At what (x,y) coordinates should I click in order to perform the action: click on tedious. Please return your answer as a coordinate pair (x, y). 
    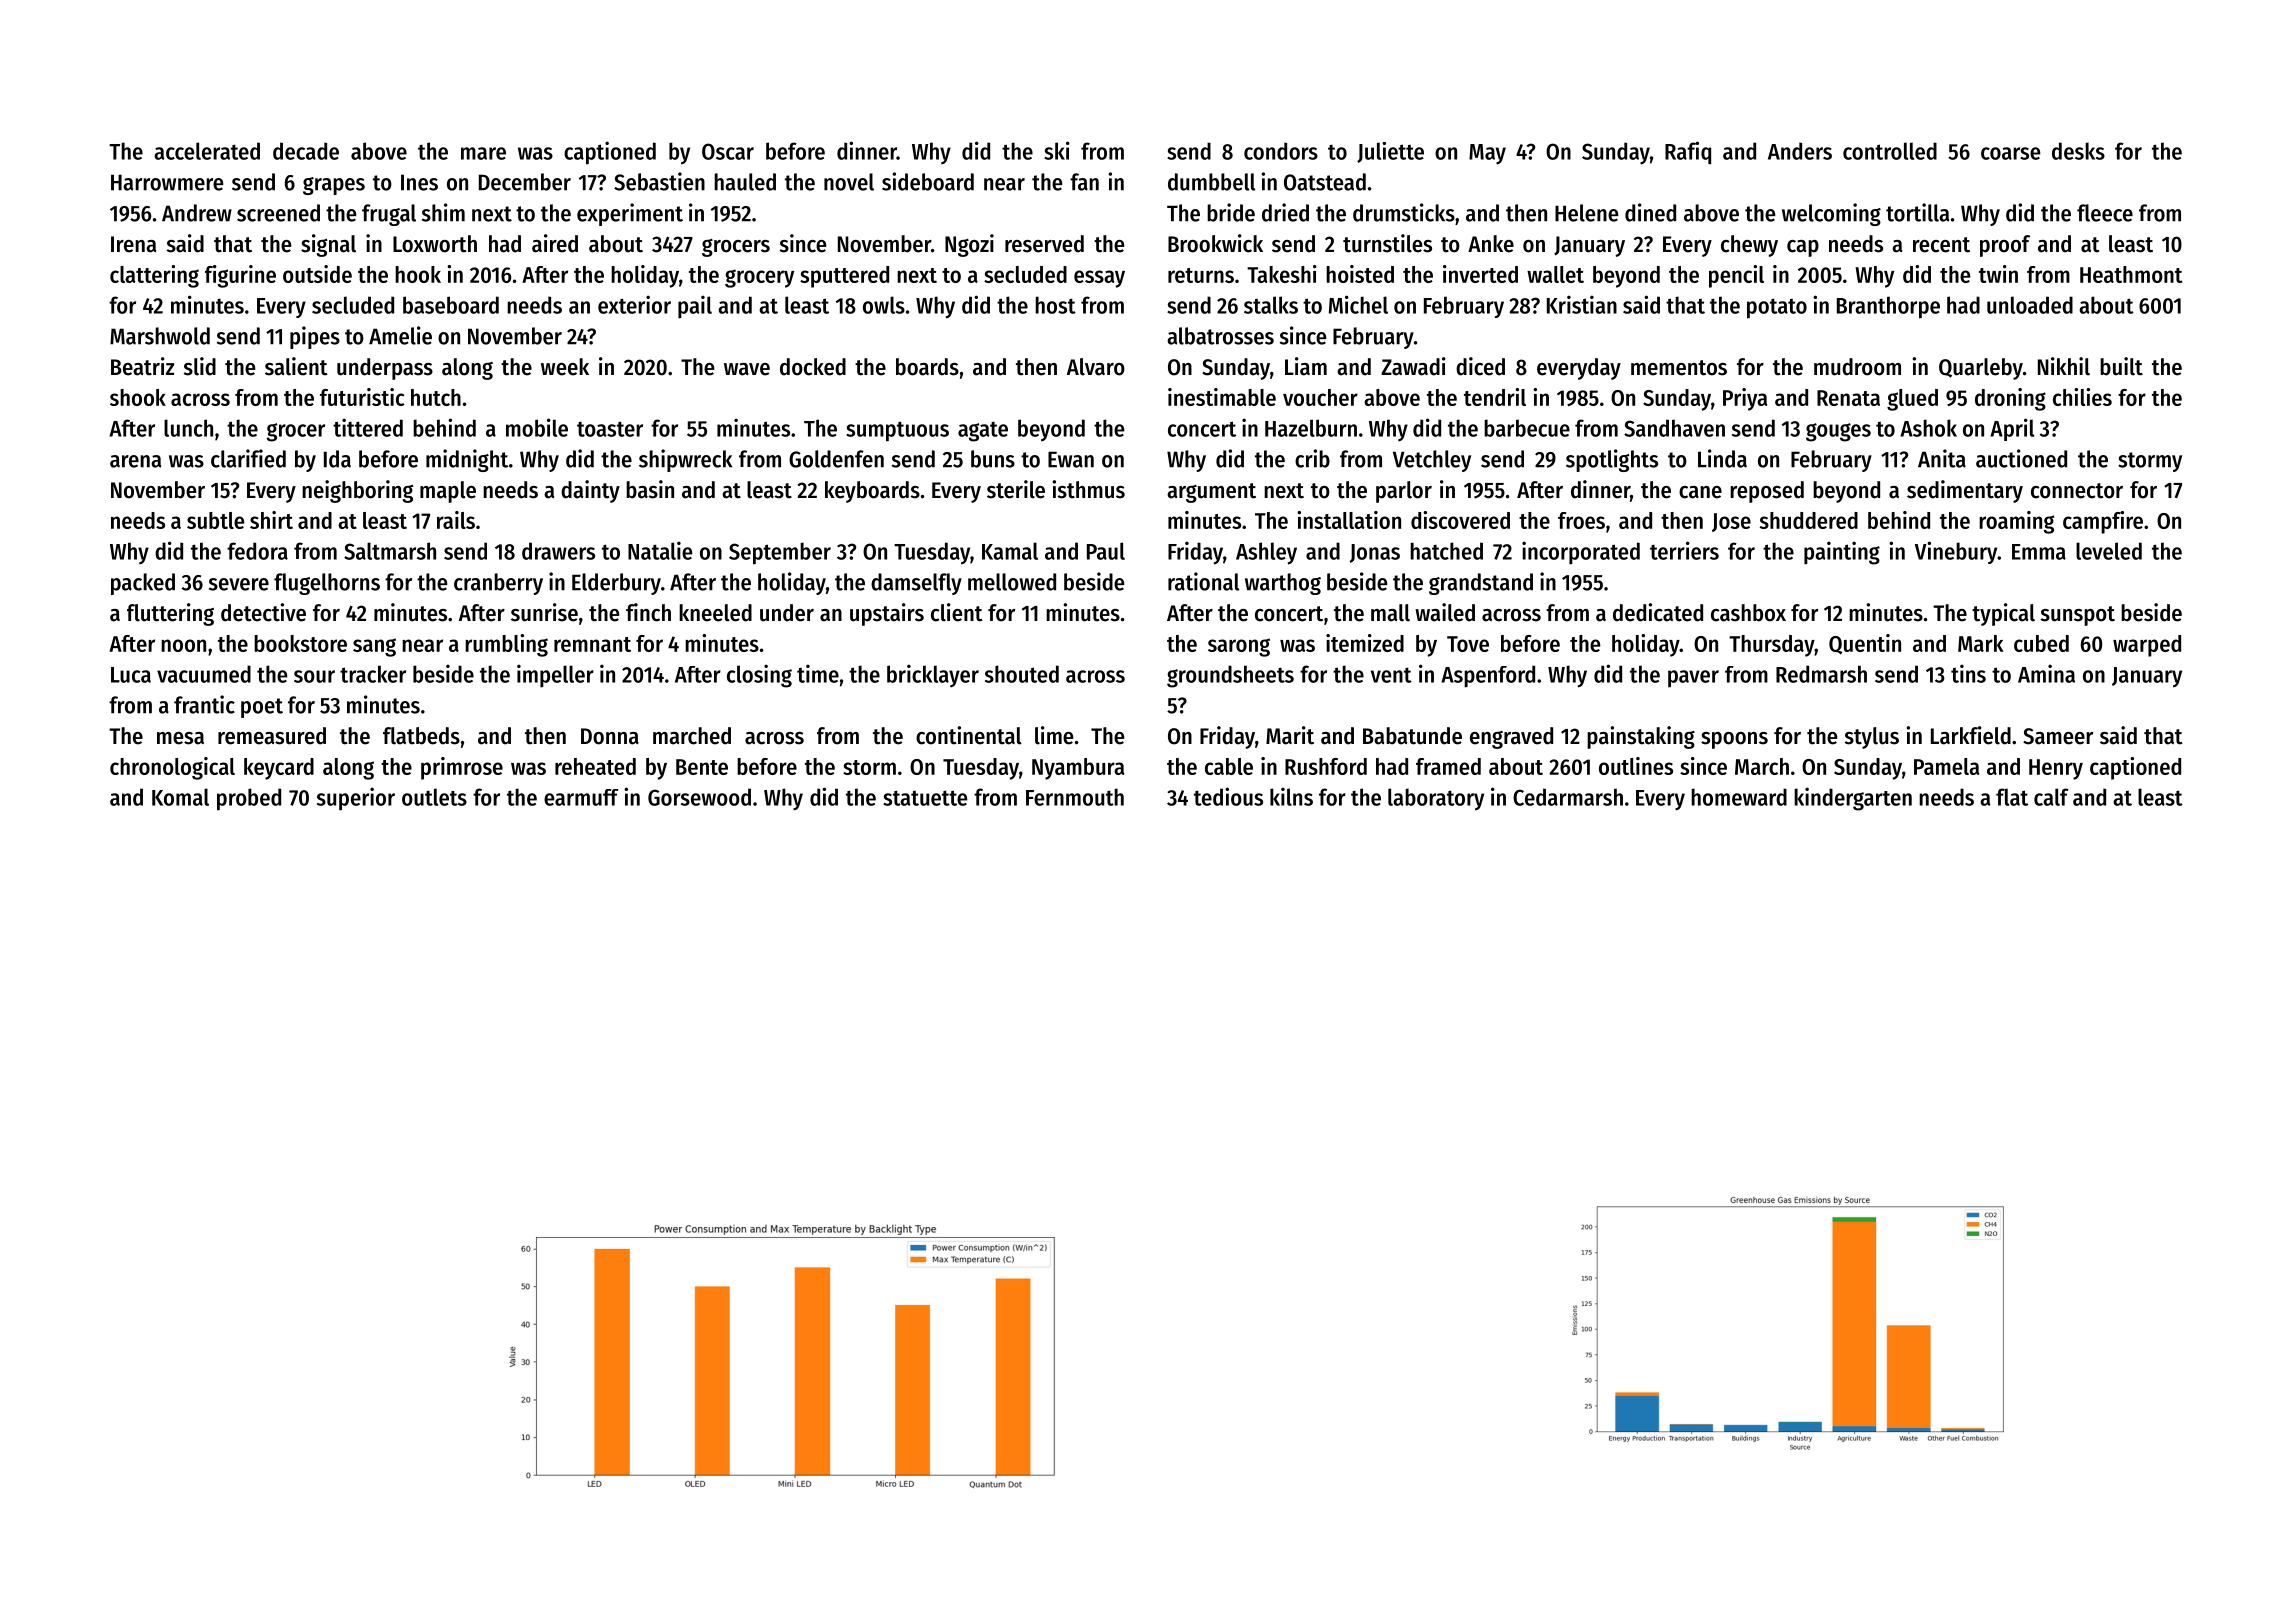
    Looking at the image, I should click on (1228, 796).
